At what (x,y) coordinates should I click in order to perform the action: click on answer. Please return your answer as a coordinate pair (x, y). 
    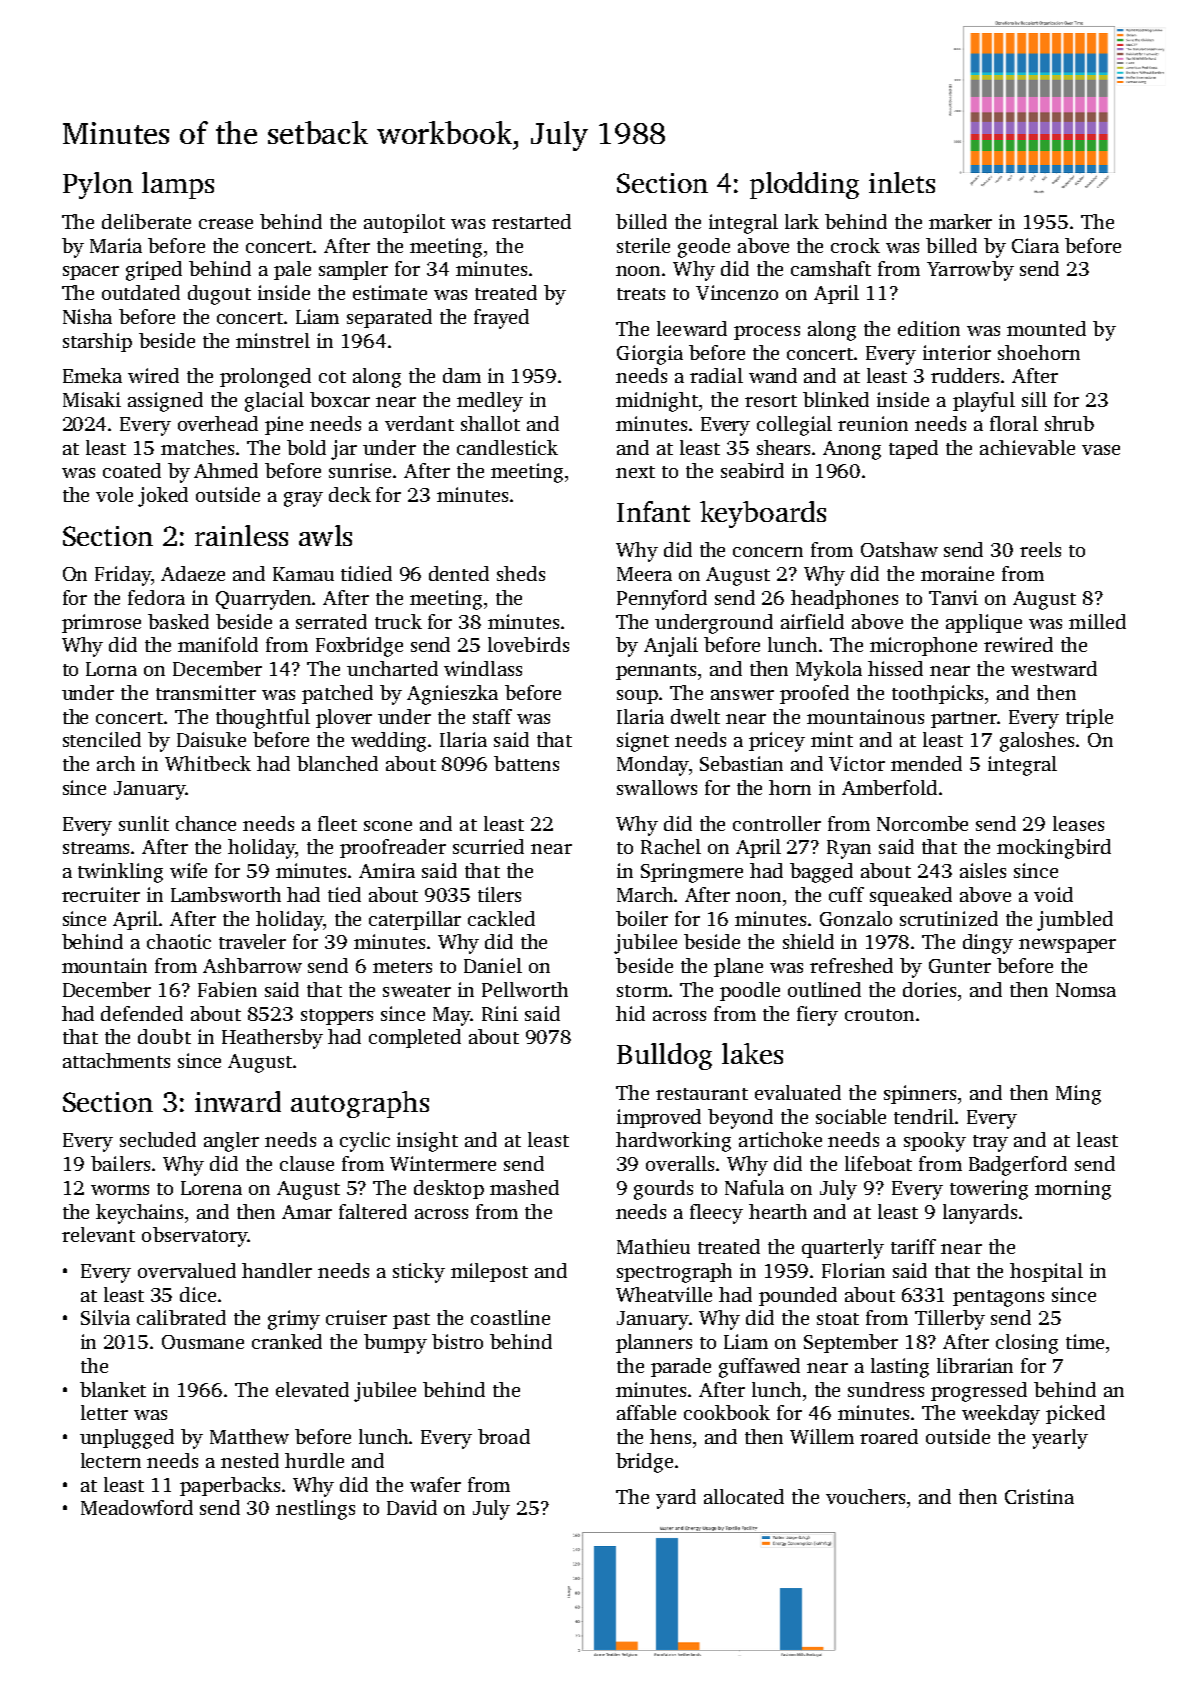
    Looking at the image, I should click on (742, 695).
